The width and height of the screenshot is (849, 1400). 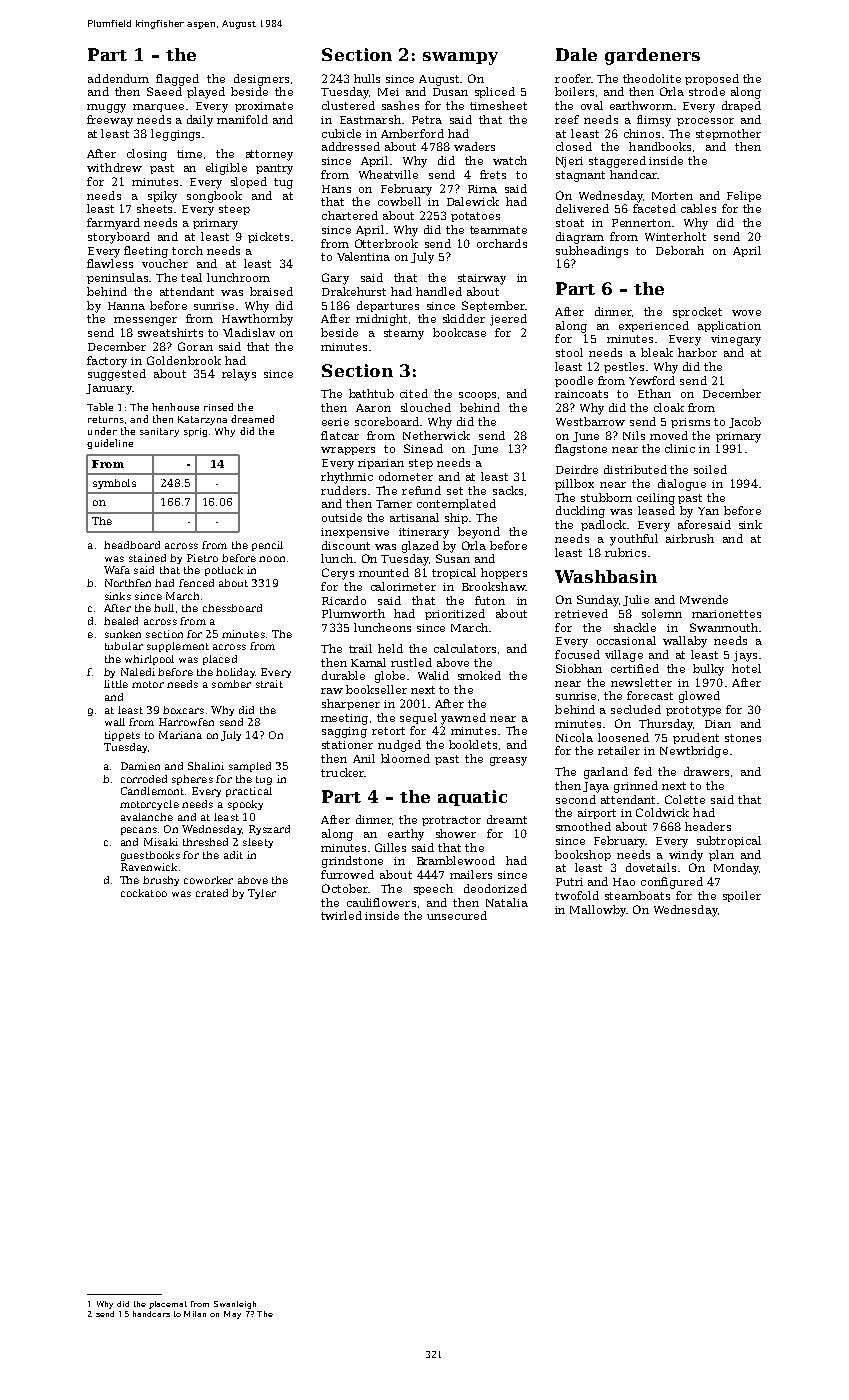 I want to click on teal, so click(x=191, y=277).
